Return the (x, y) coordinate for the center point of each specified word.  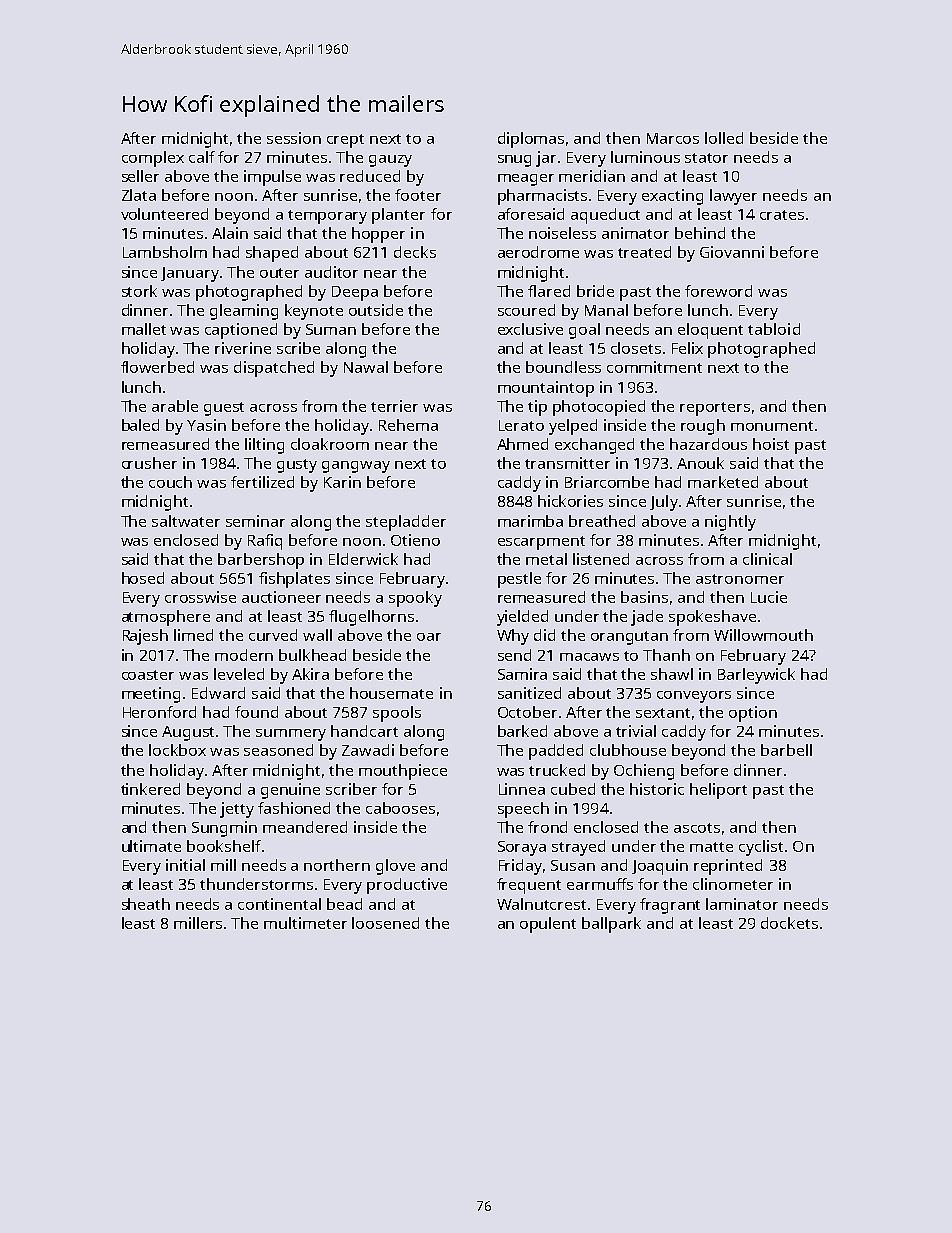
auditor (331, 272)
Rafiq (265, 542)
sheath (146, 904)
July (664, 503)
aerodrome (538, 252)
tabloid (774, 329)
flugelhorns (371, 618)
